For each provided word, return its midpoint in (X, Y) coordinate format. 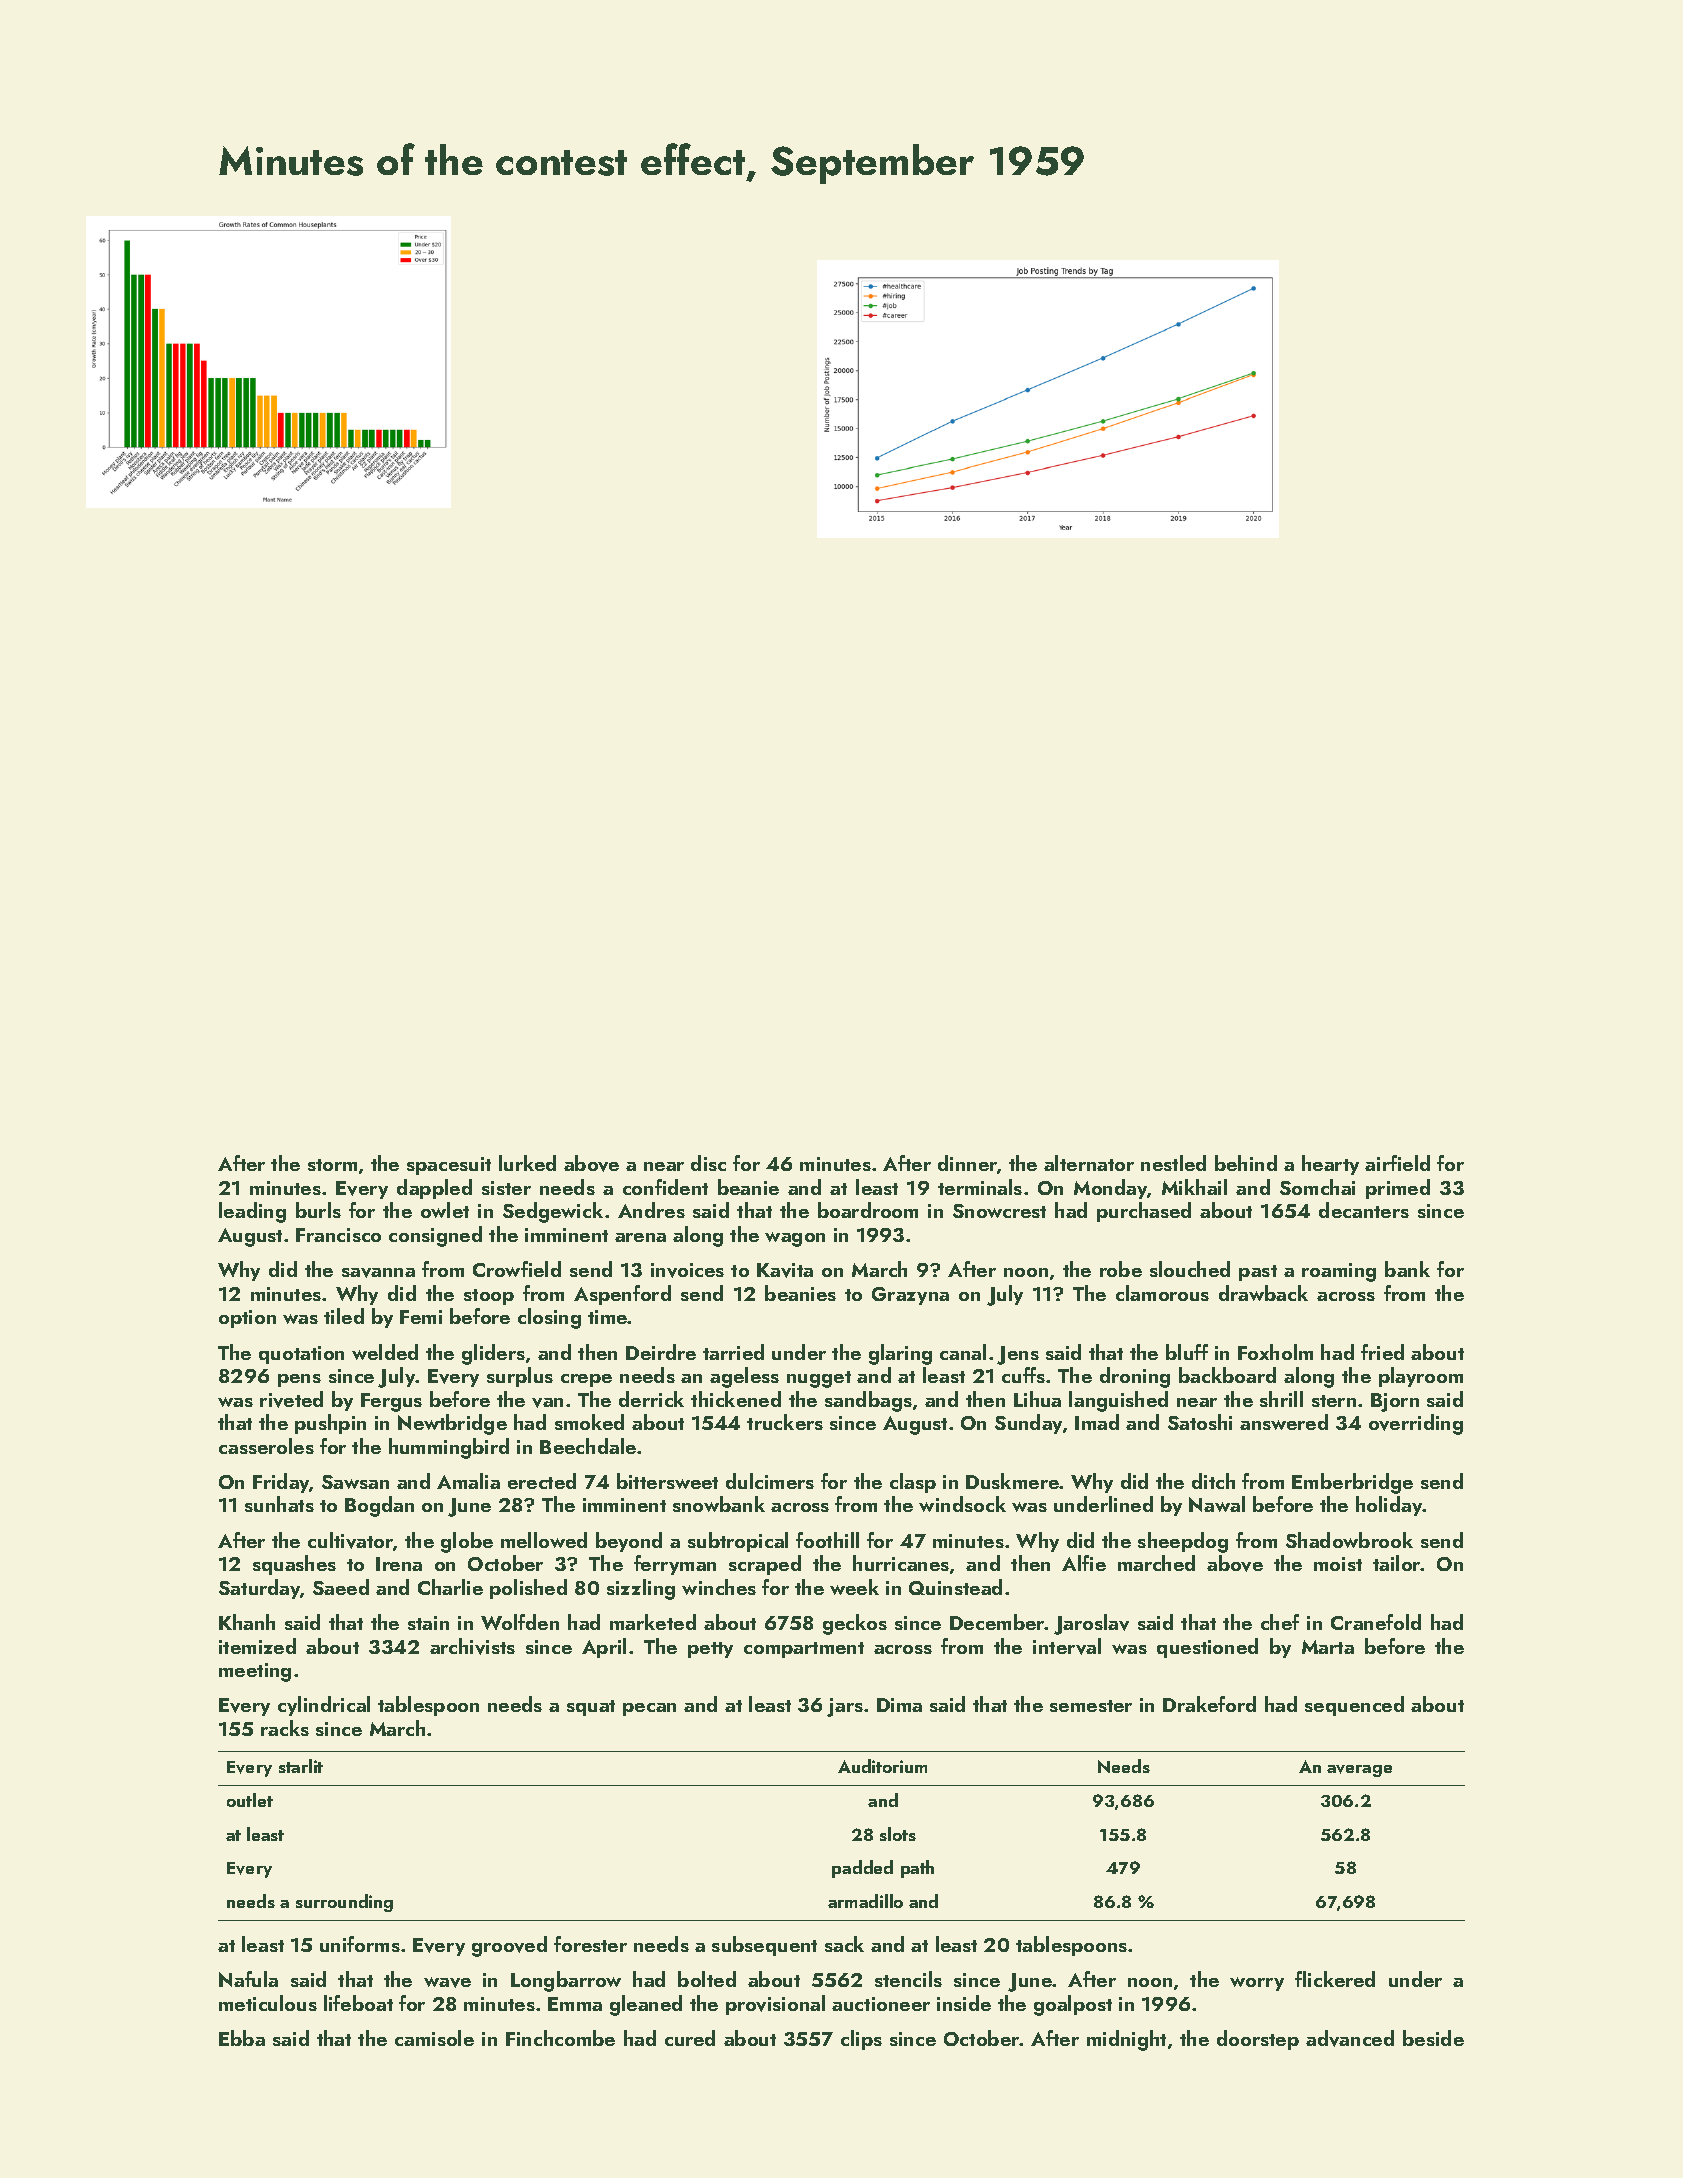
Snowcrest (999, 1211)
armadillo (865, 1901)
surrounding (344, 1903)
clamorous (1162, 1293)
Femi (421, 1317)
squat (591, 1708)
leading (252, 1212)
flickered (1335, 1979)
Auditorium (882, 1766)
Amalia (468, 1481)
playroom (1421, 1377)
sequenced (1354, 1706)
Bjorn (1395, 1402)
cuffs (1023, 1375)
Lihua (1037, 1399)
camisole (434, 2038)
